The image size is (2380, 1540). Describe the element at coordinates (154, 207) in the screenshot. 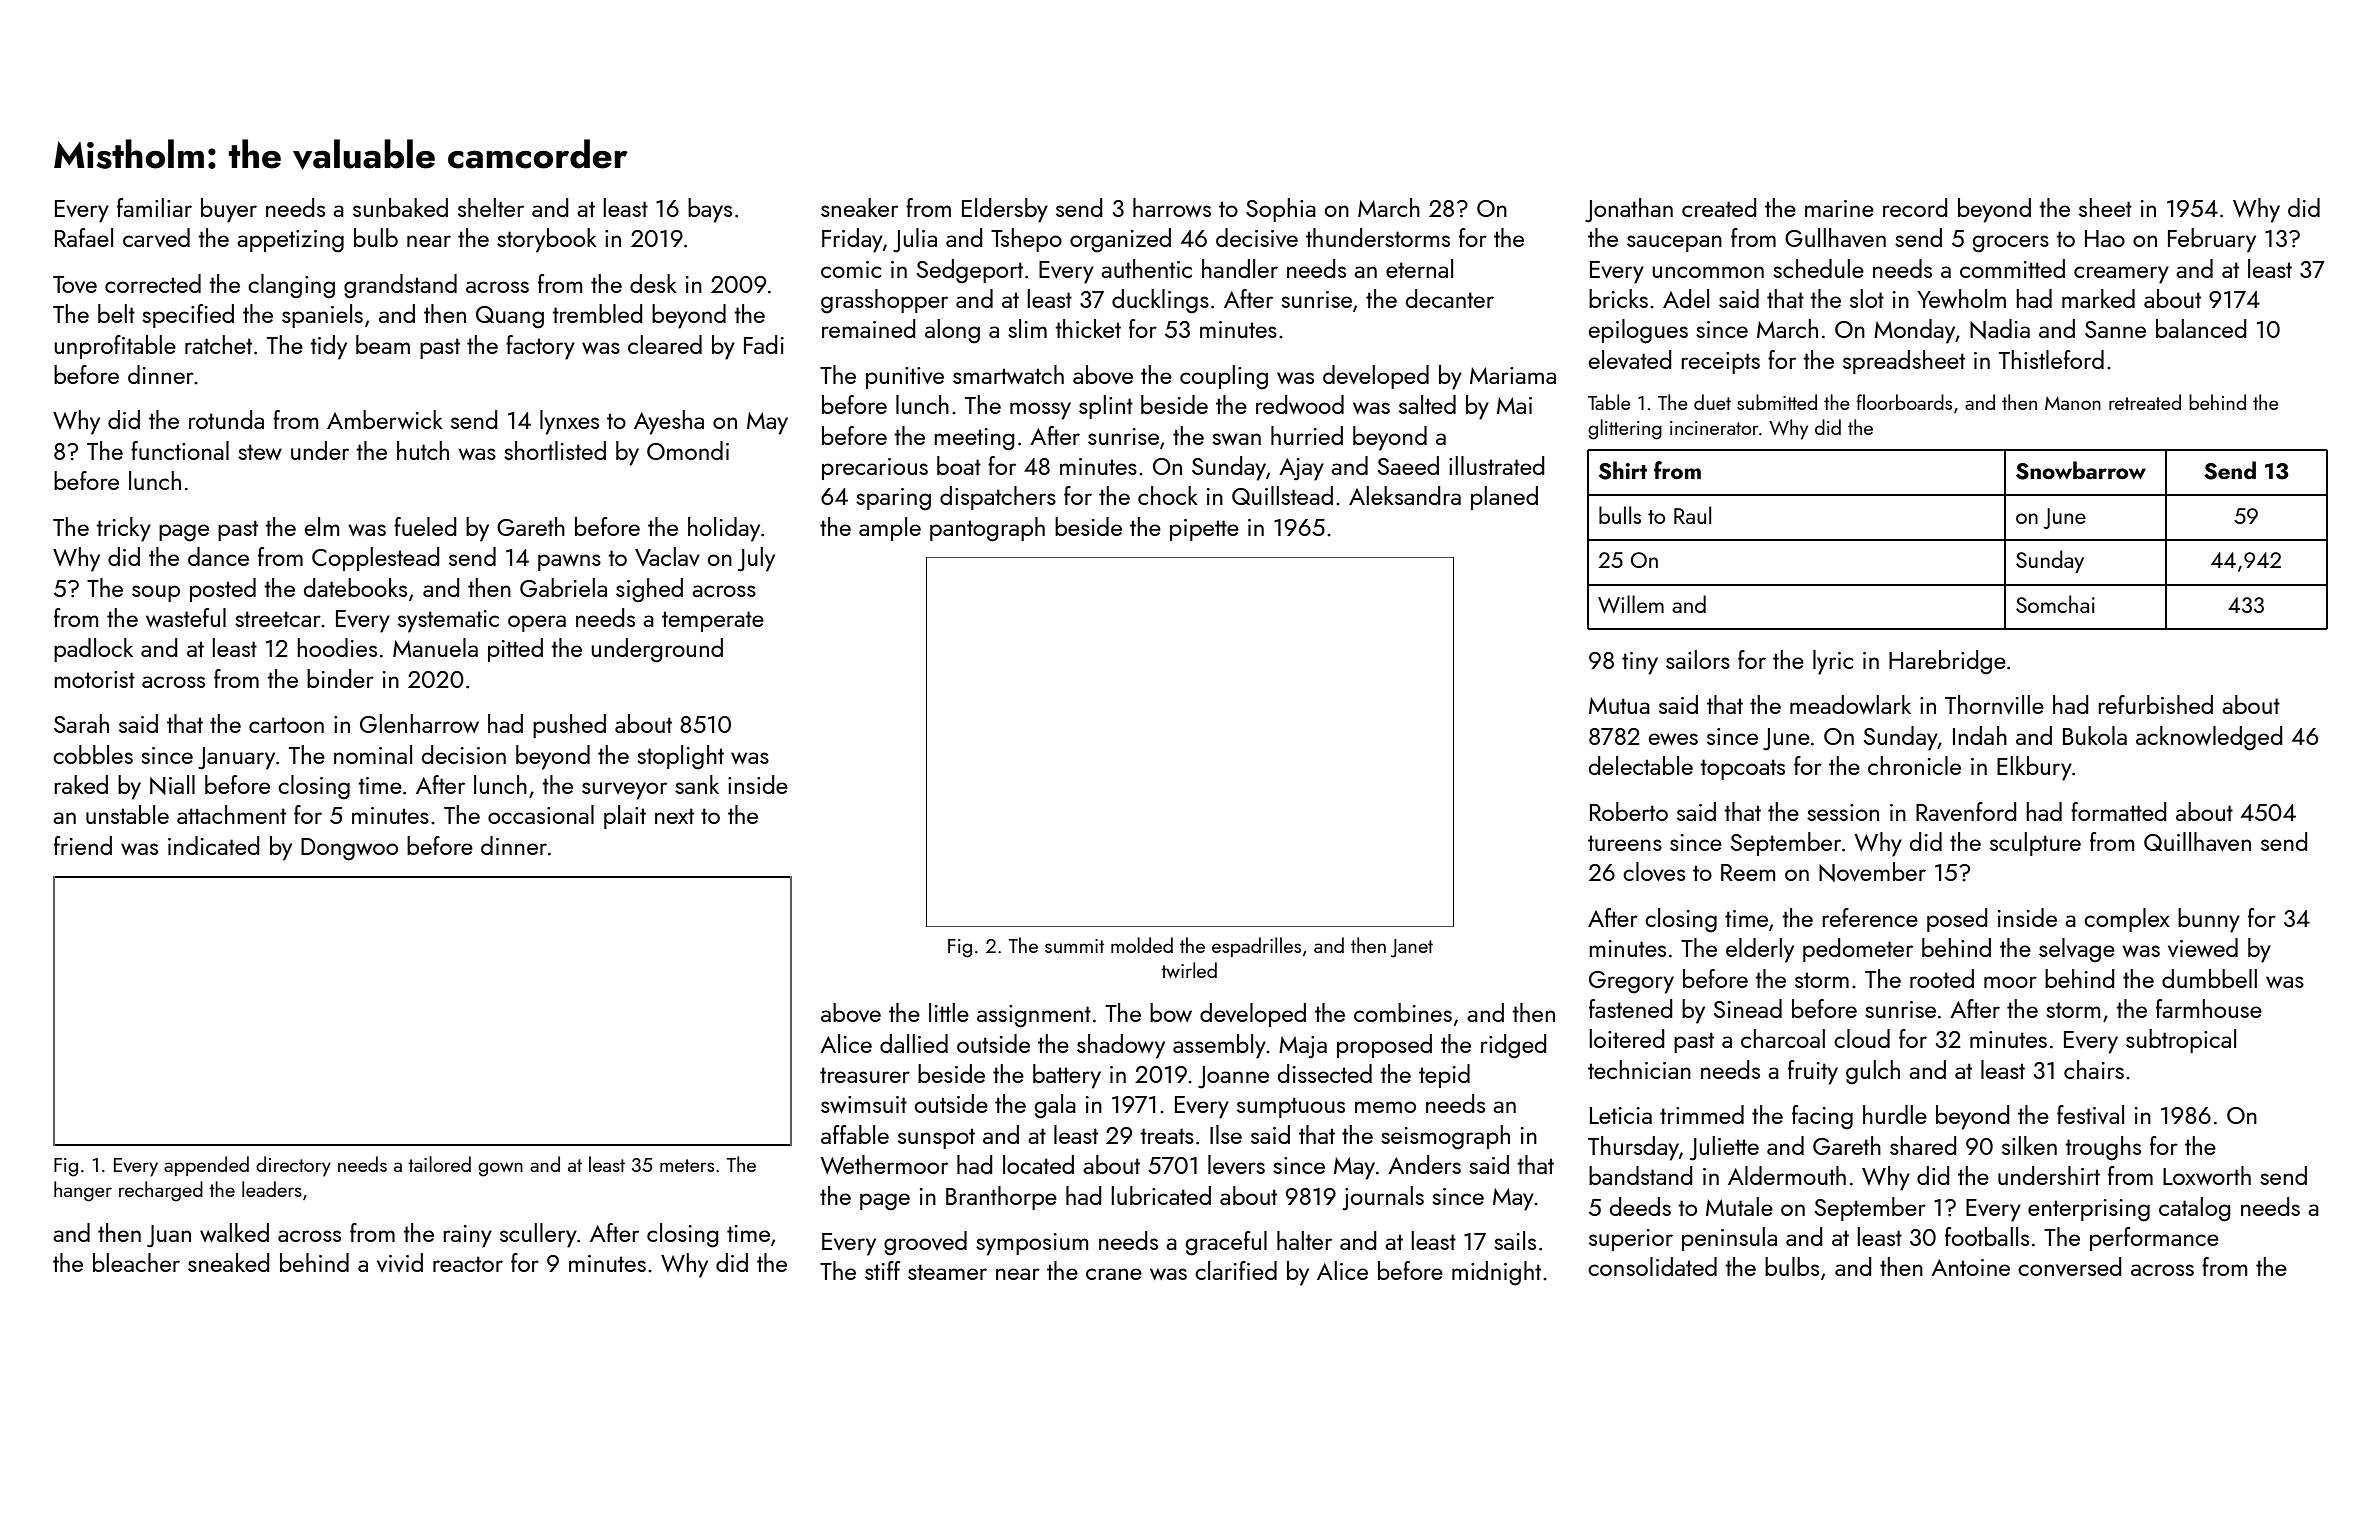

I see `familiar` at that location.
